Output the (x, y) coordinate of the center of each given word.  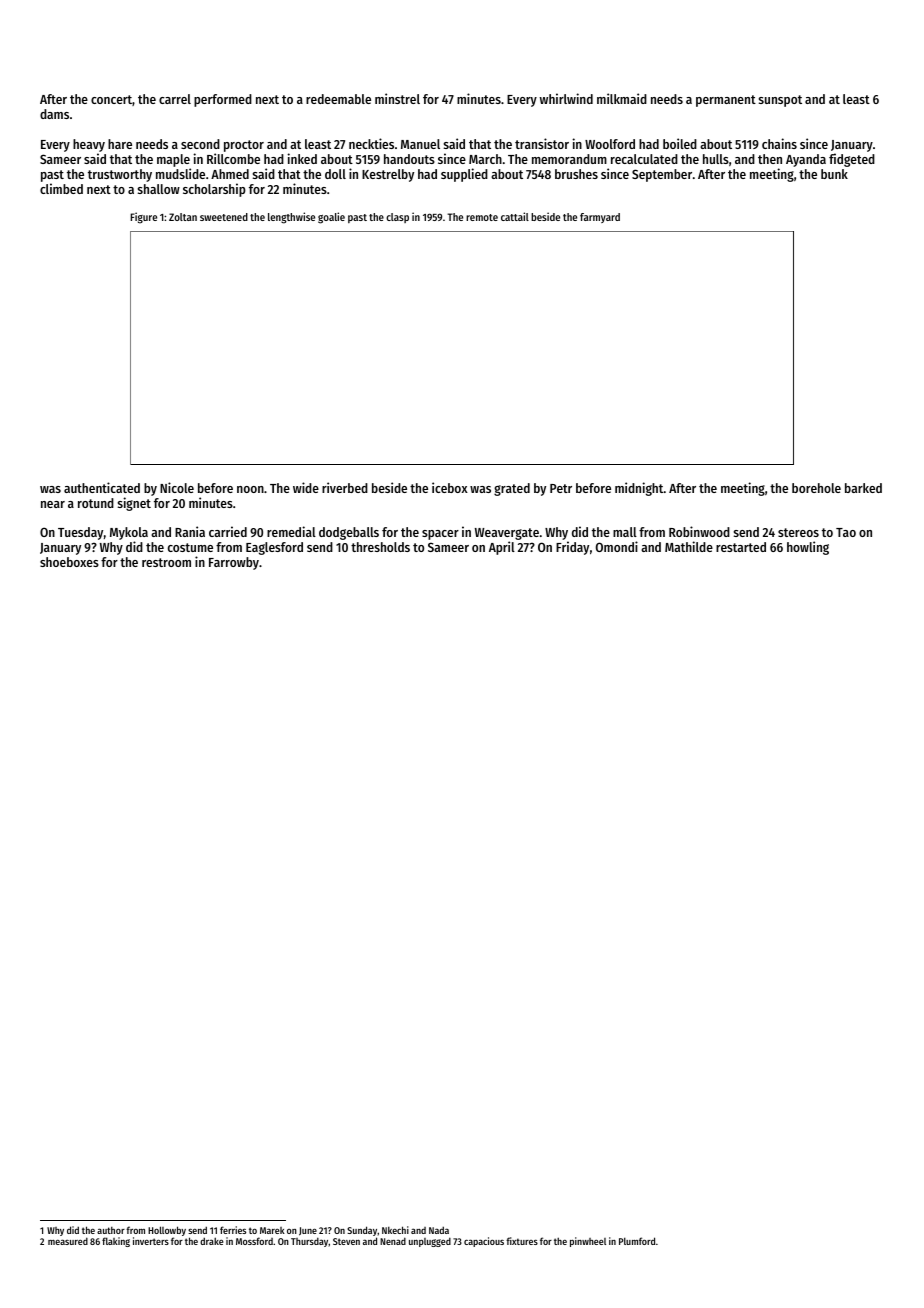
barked (863, 488)
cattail (515, 216)
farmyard (600, 218)
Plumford (637, 1241)
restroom (166, 562)
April (502, 548)
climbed (61, 188)
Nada (439, 1230)
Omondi (617, 546)
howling (808, 548)
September (662, 175)
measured (68, 1241)
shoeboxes (69, 562)
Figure (143, 218)
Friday (572, 548)
